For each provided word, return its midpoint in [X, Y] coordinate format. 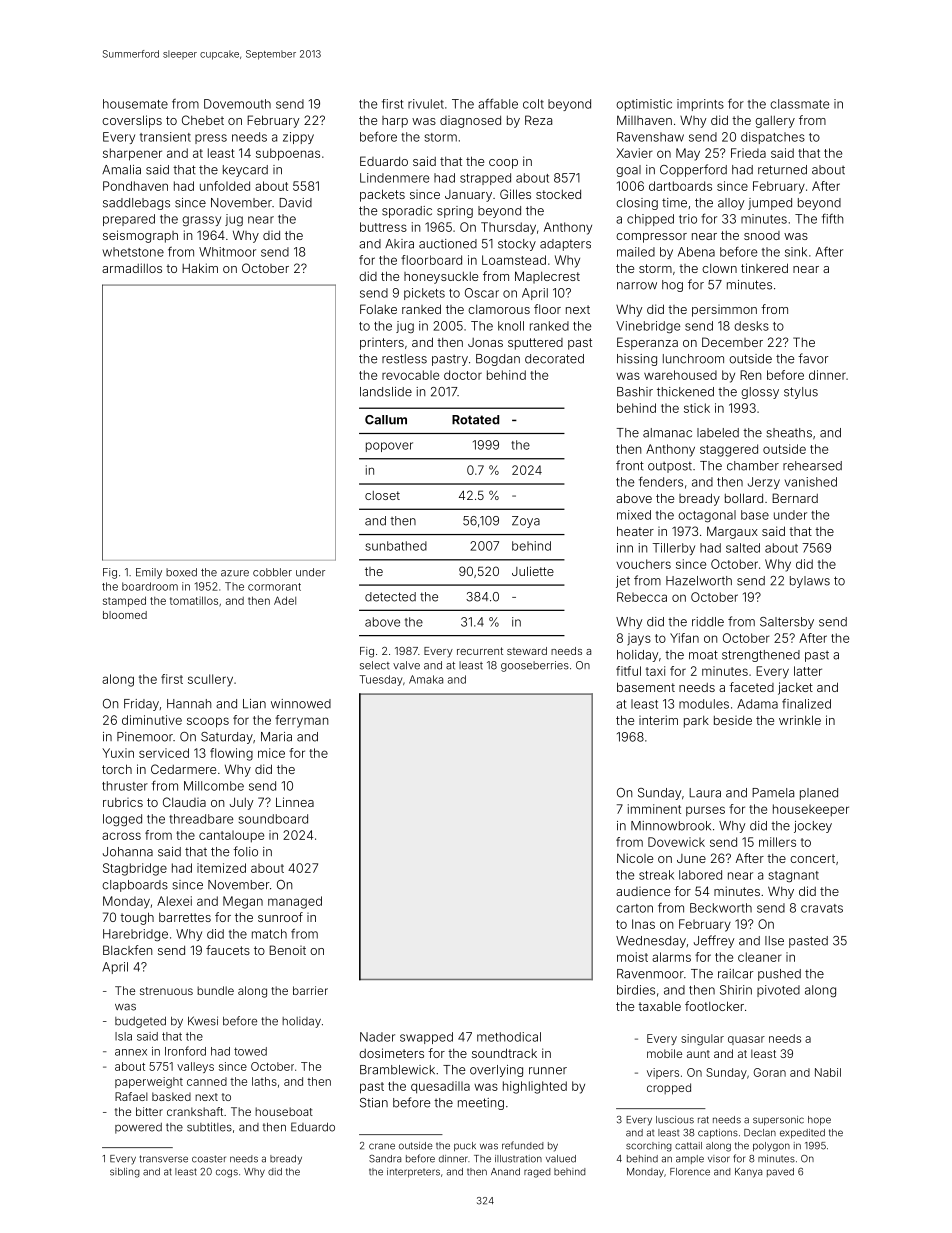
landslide [386, 392]
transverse [164, 1159]
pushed [779, 975]
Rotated [475, 420]
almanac [667, 433]
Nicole [635, 858]
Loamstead [514, 260]
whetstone [133, 252]
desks [751, 326]
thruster [125, 786]
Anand [505, 1172]
